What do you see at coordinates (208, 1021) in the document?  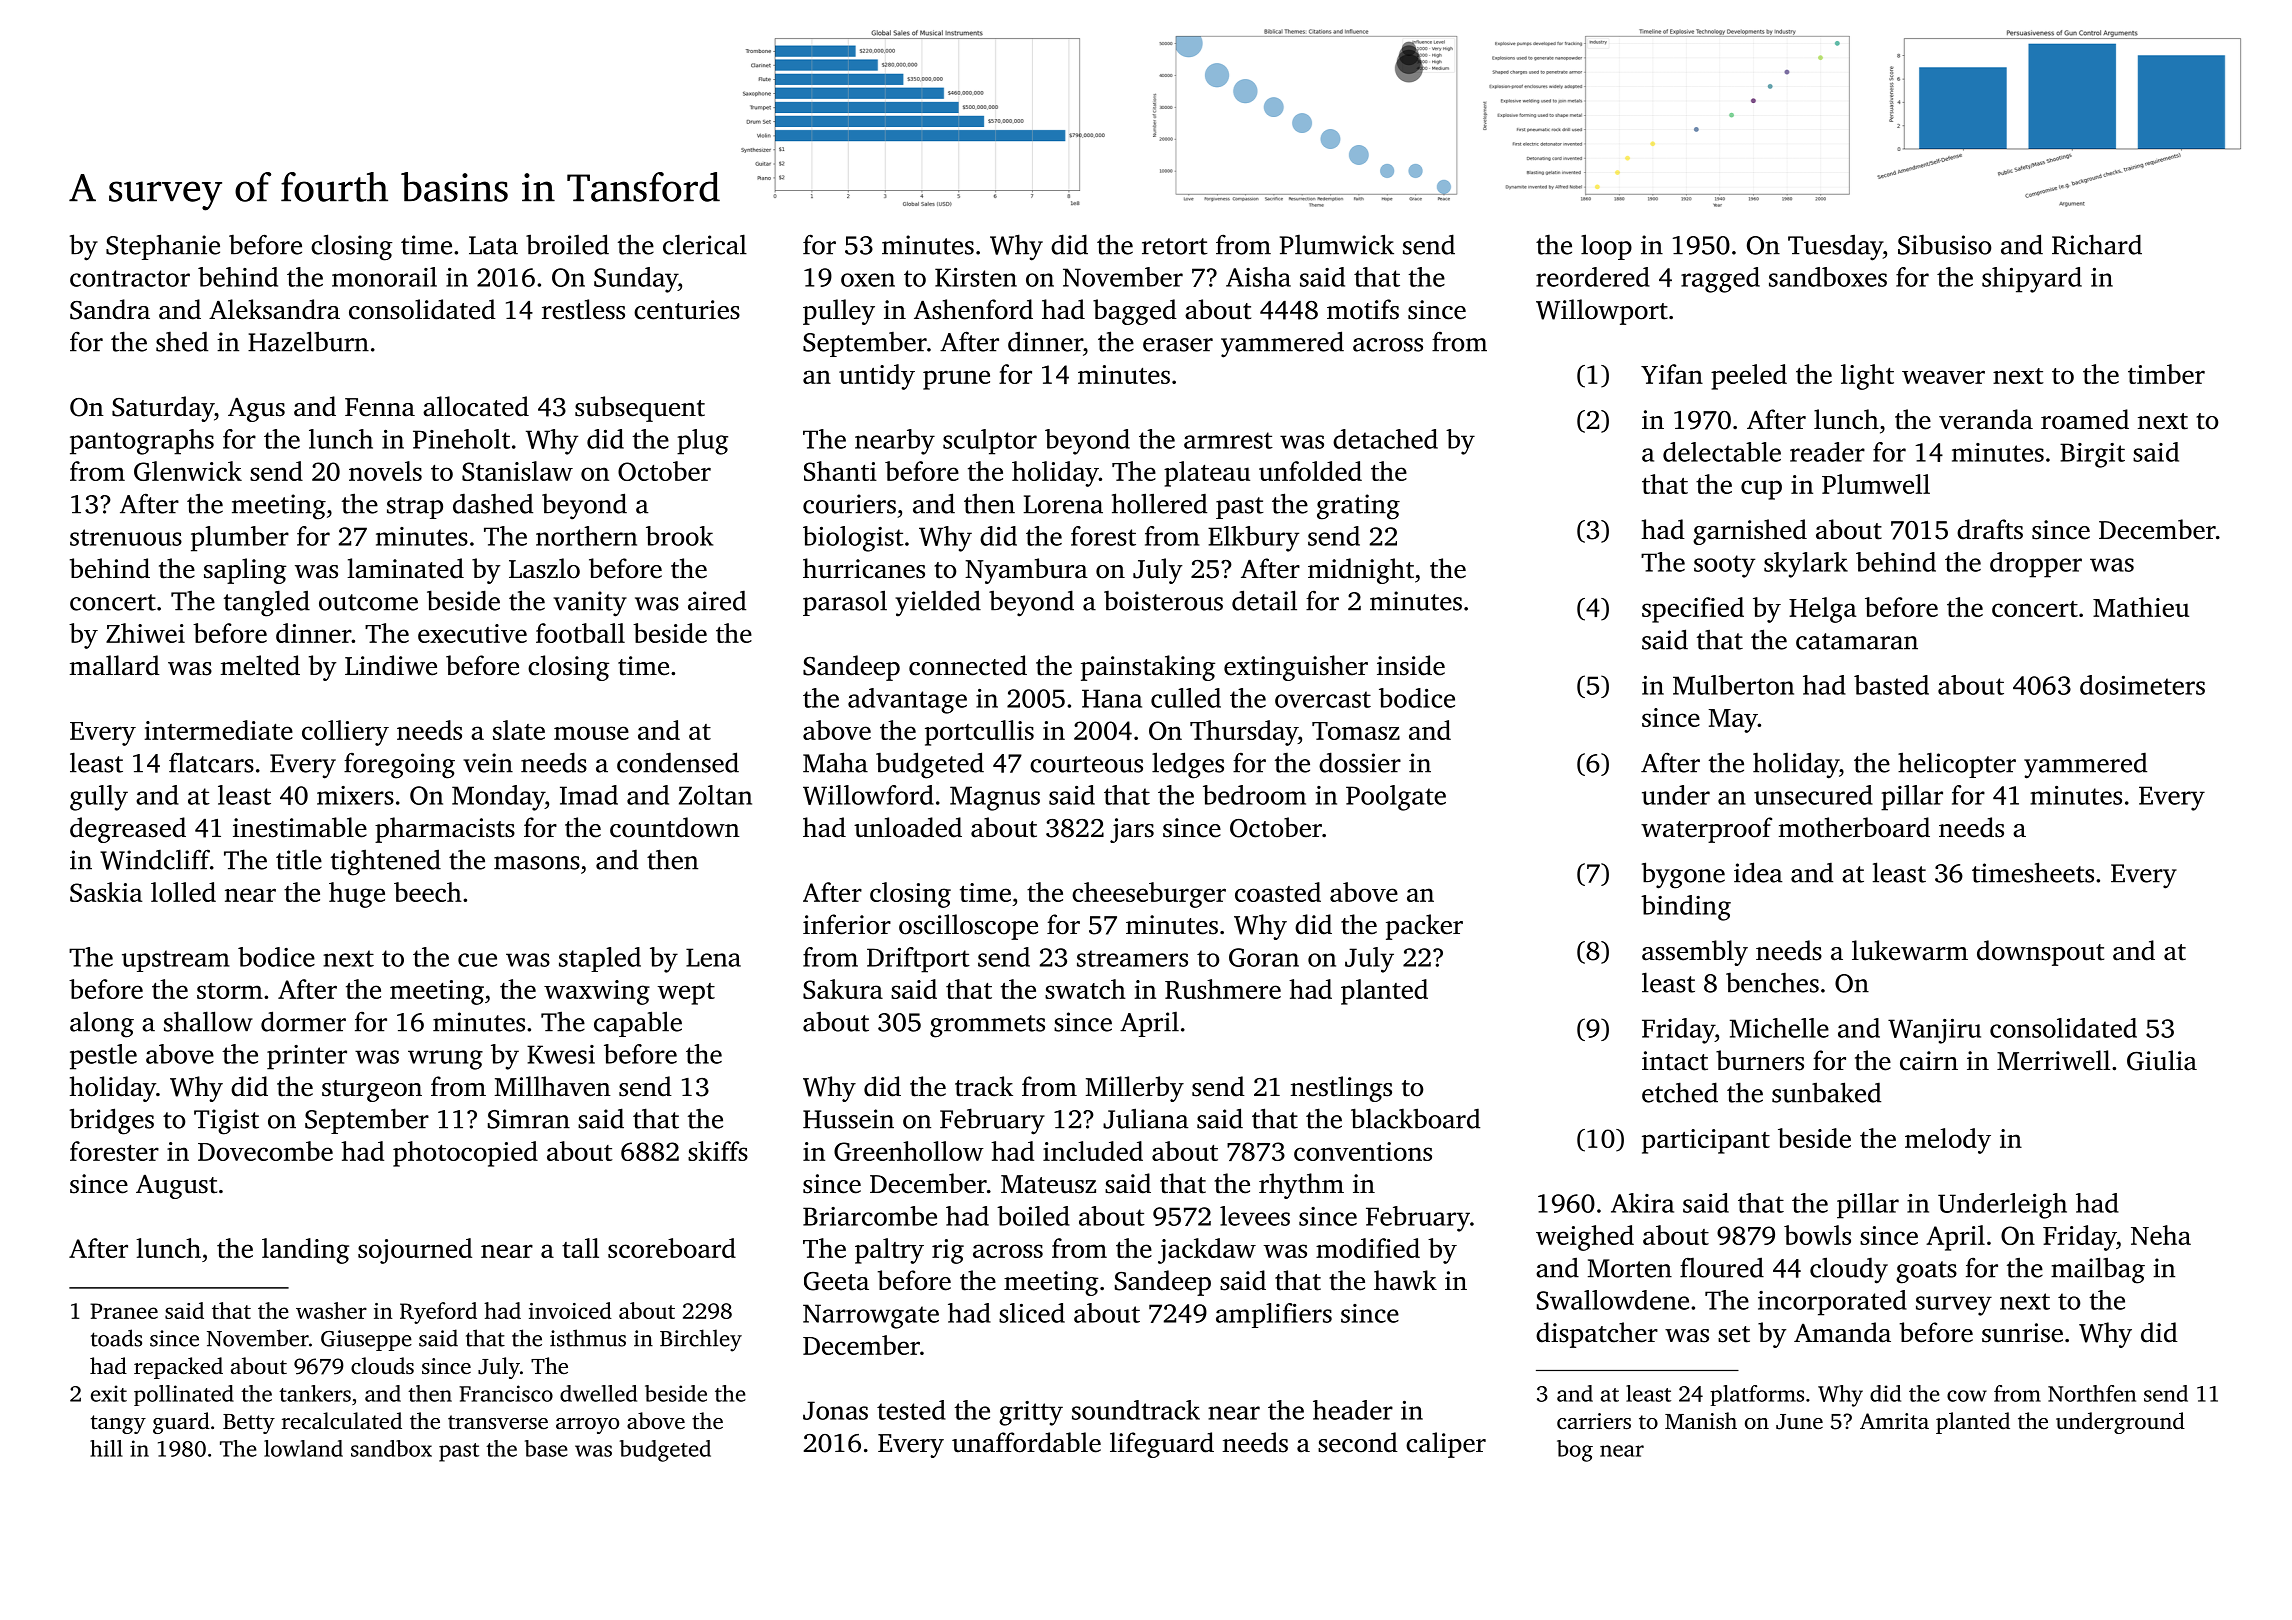 I see `shallow` at bounding box center [208, 1021].
